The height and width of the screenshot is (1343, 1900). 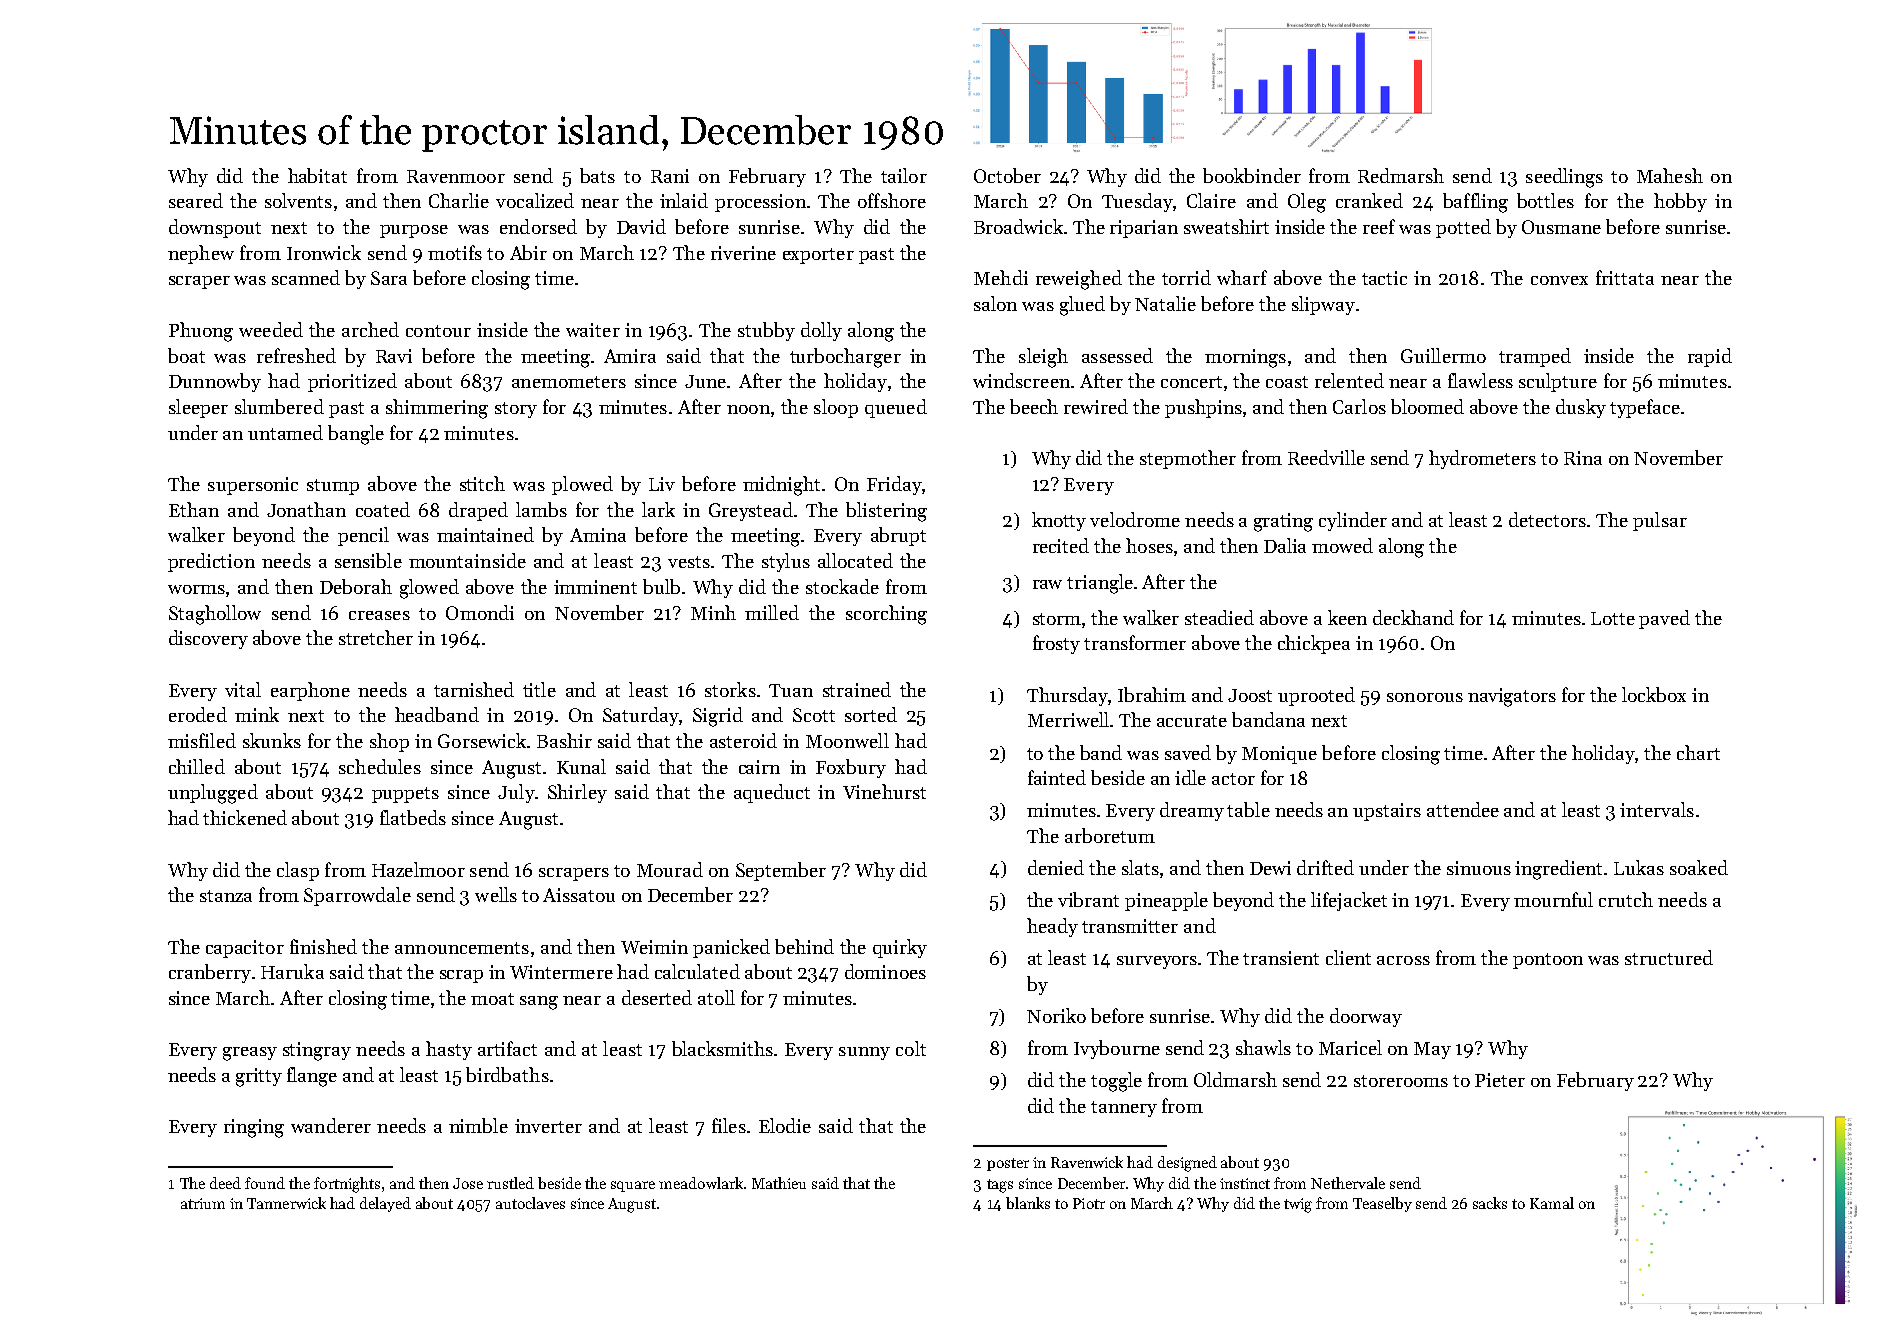 I want to click on pulsar, so click(x=1660, y=521).
